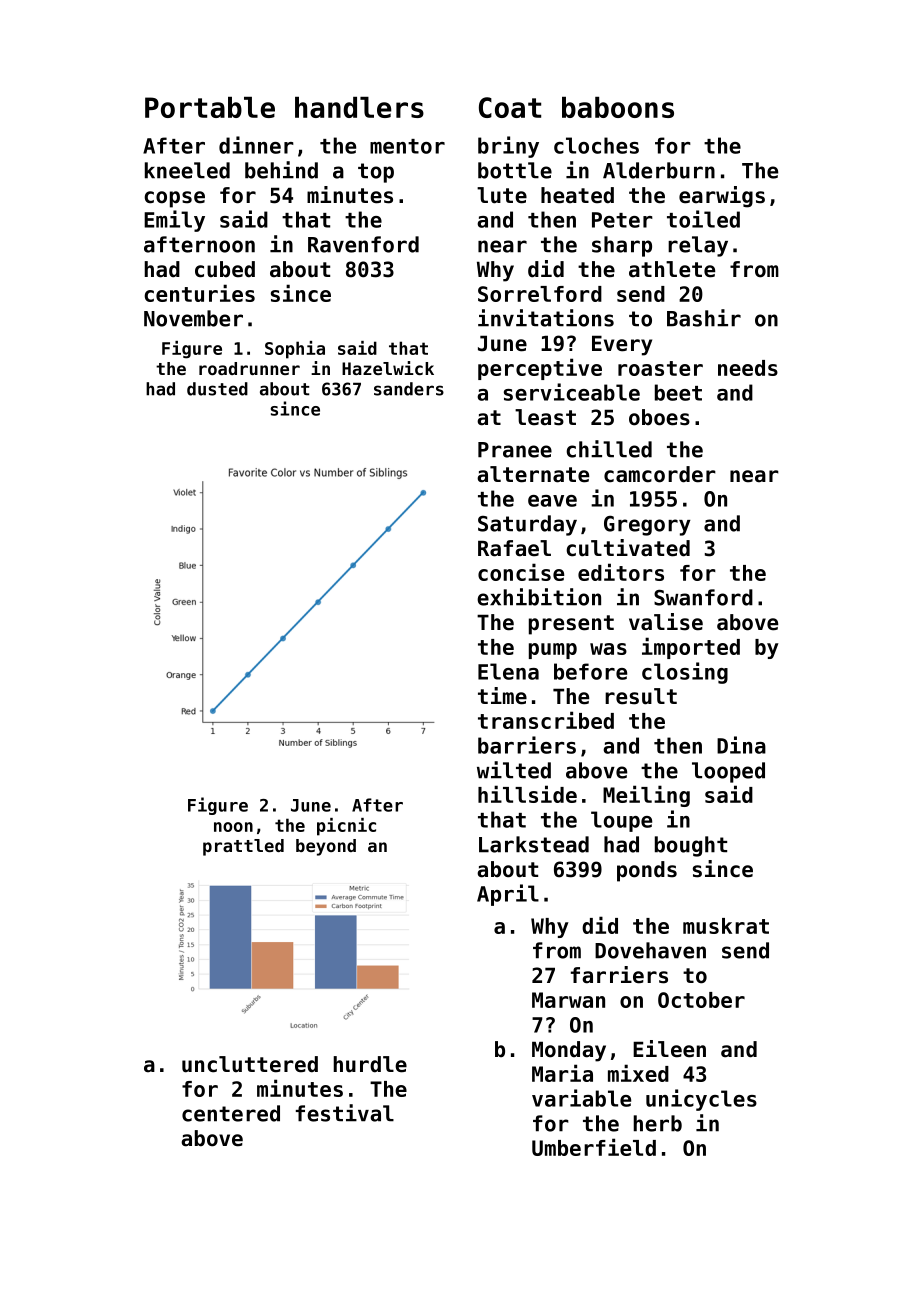 The width and height of the document is (924, 1311). I want to click on earwigs, so click(722, 197).
